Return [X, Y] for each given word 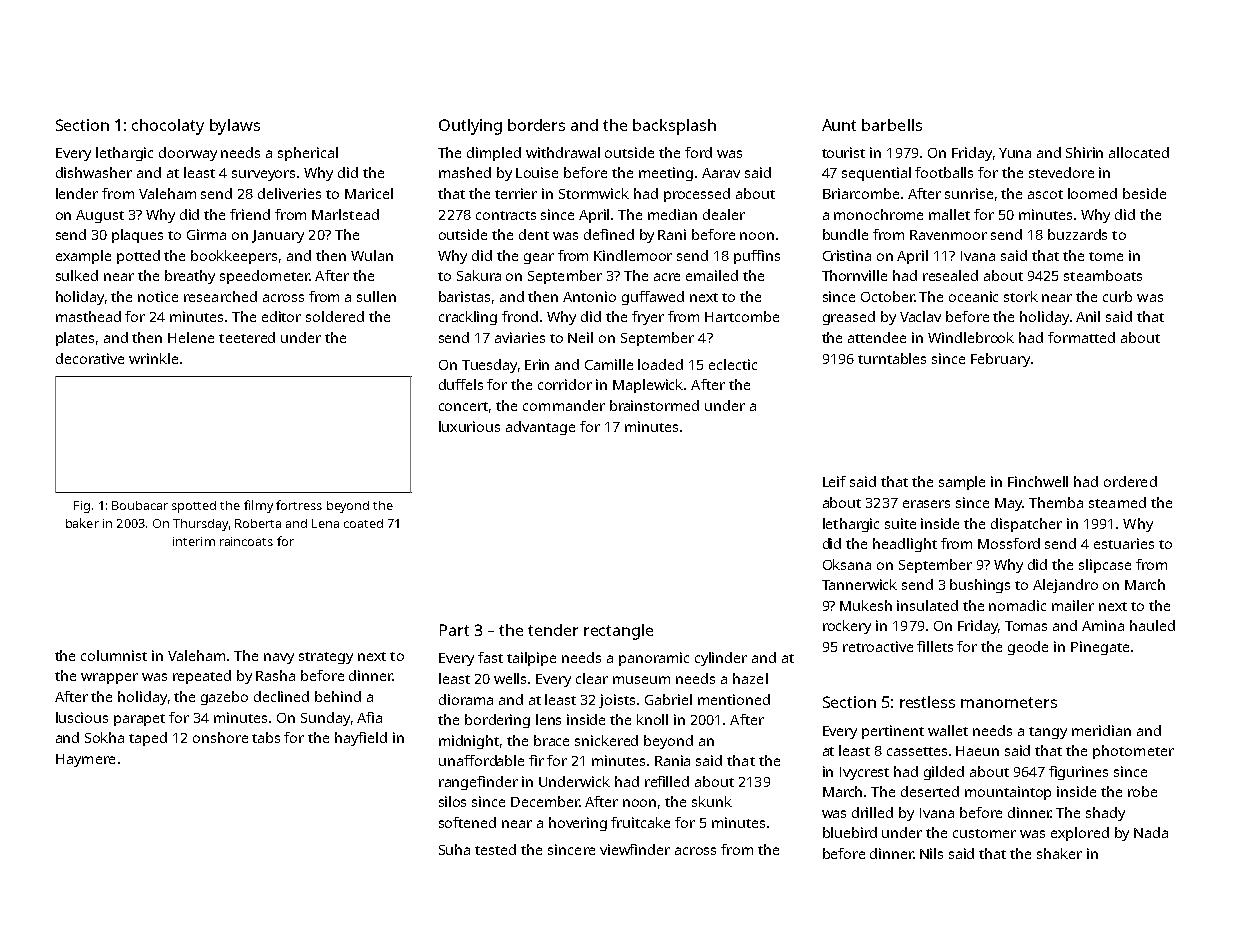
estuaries [1124, 543]
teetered [247, 337]
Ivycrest [864, 773]
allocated [1139, 152]
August [100, 216]
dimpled [494, 154]
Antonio [589, 296]
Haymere [85, 760]
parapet [139, 720]
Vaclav [920, 316]
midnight [469, 742]
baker [82, 523]
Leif [834, 481]
